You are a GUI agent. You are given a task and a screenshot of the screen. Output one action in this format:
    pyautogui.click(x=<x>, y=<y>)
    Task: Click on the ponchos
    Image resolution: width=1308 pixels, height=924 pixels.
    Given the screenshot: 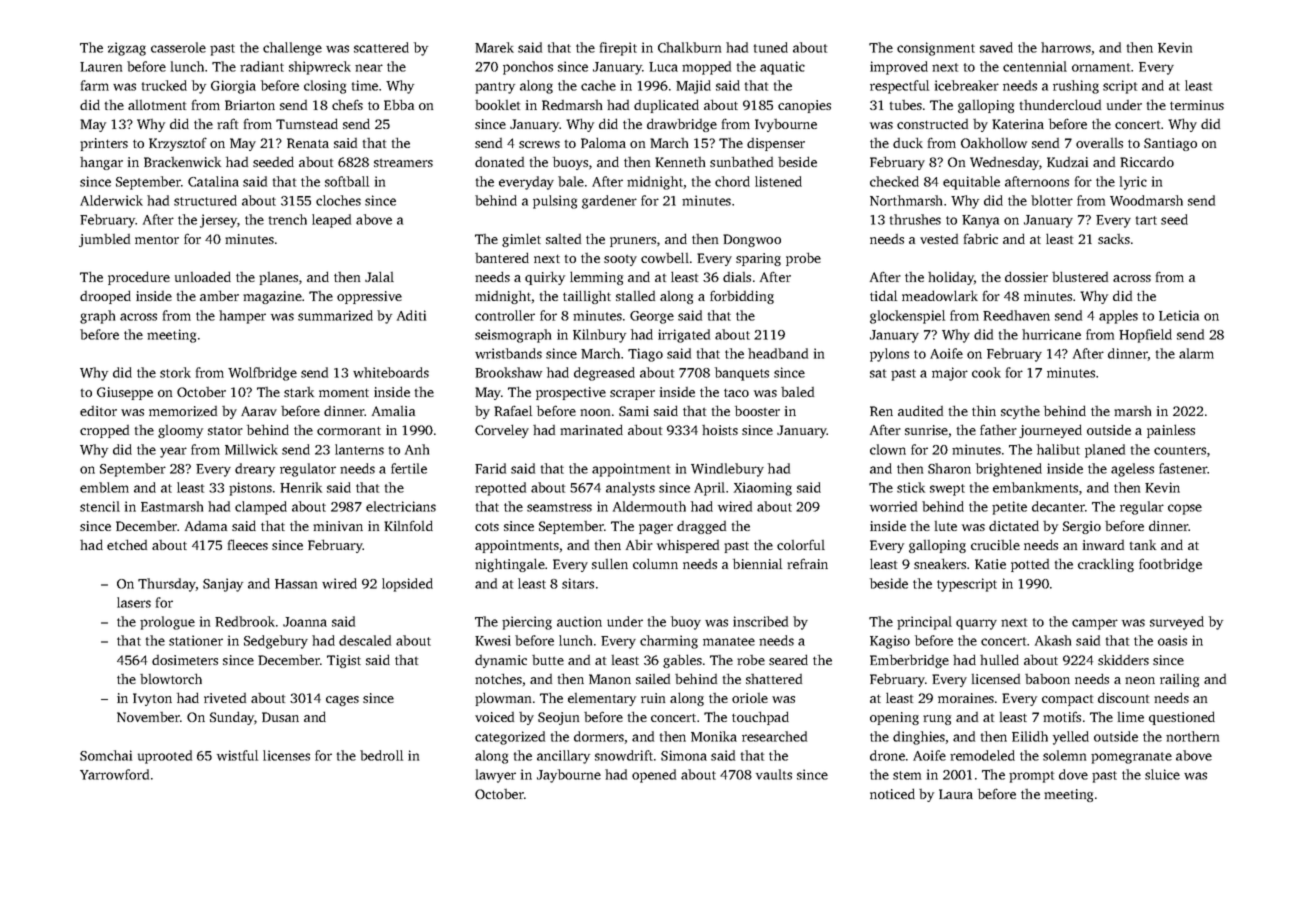 What is the action you would take?
    pyautogui.click(x=528, y=68)
